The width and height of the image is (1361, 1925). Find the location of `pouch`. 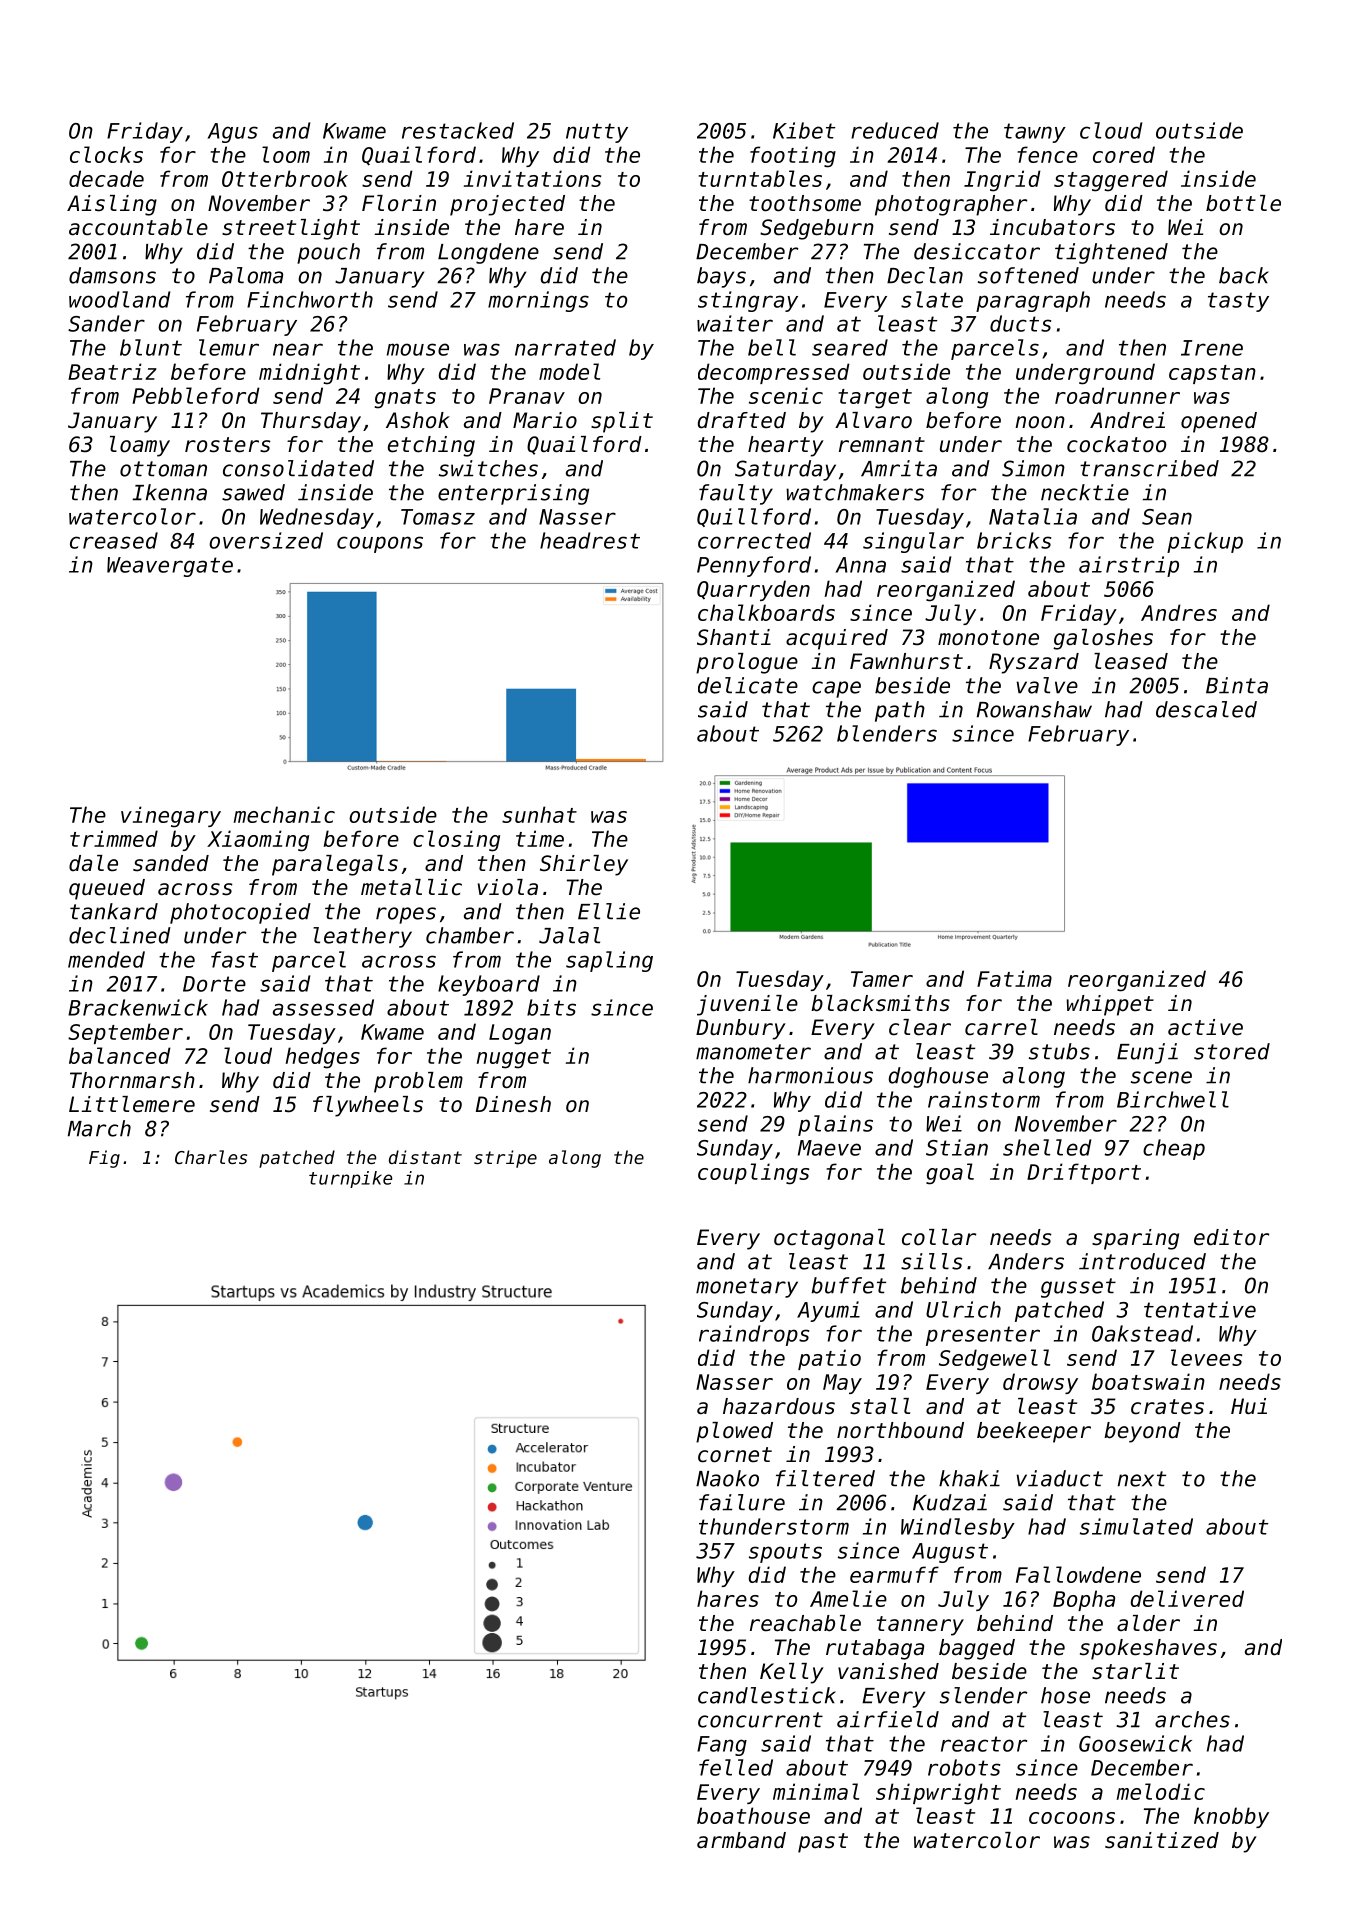

pouch is located at coordinates (328, 253).
